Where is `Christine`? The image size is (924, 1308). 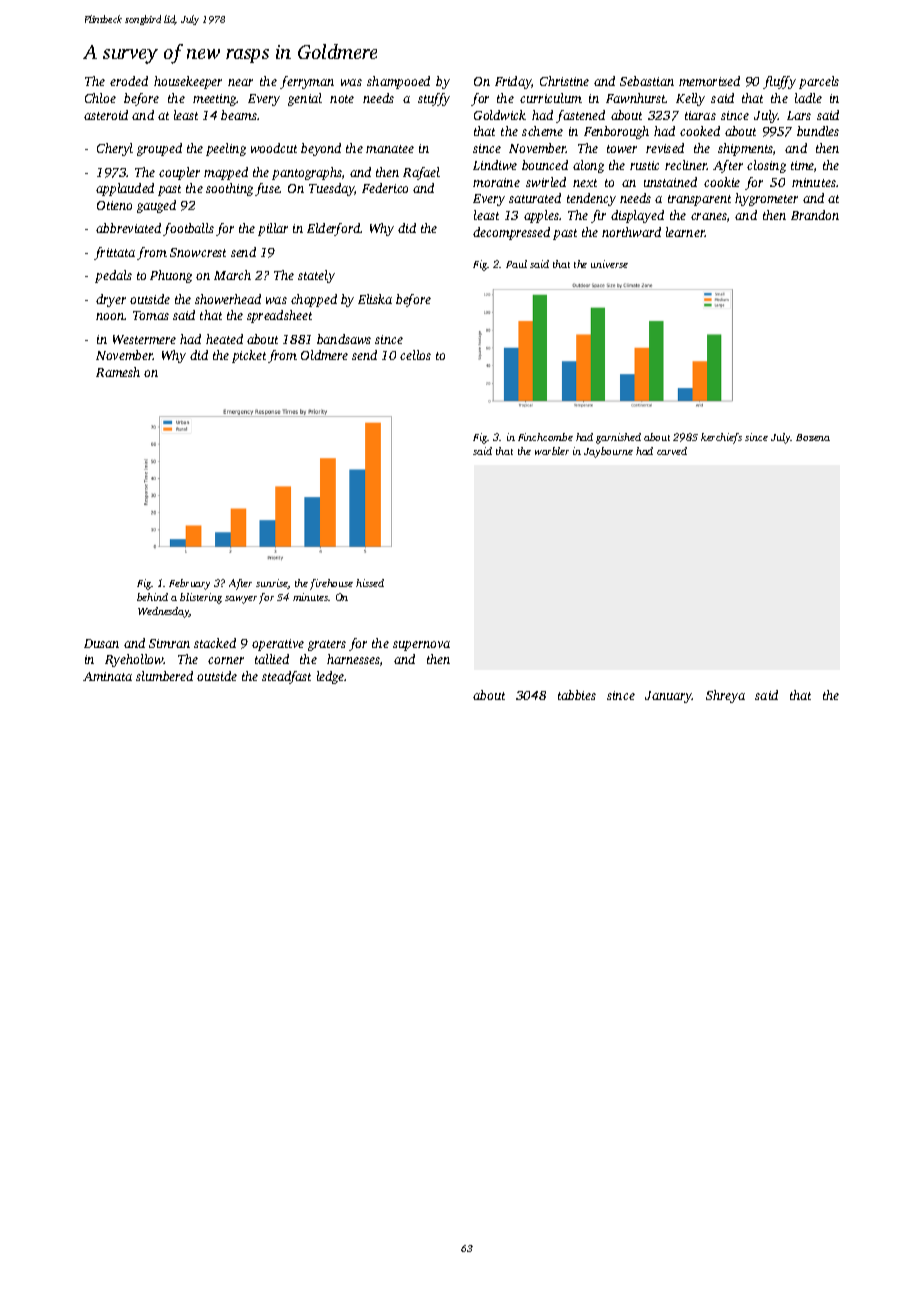 Christine is located at coordinates (564, 81).
